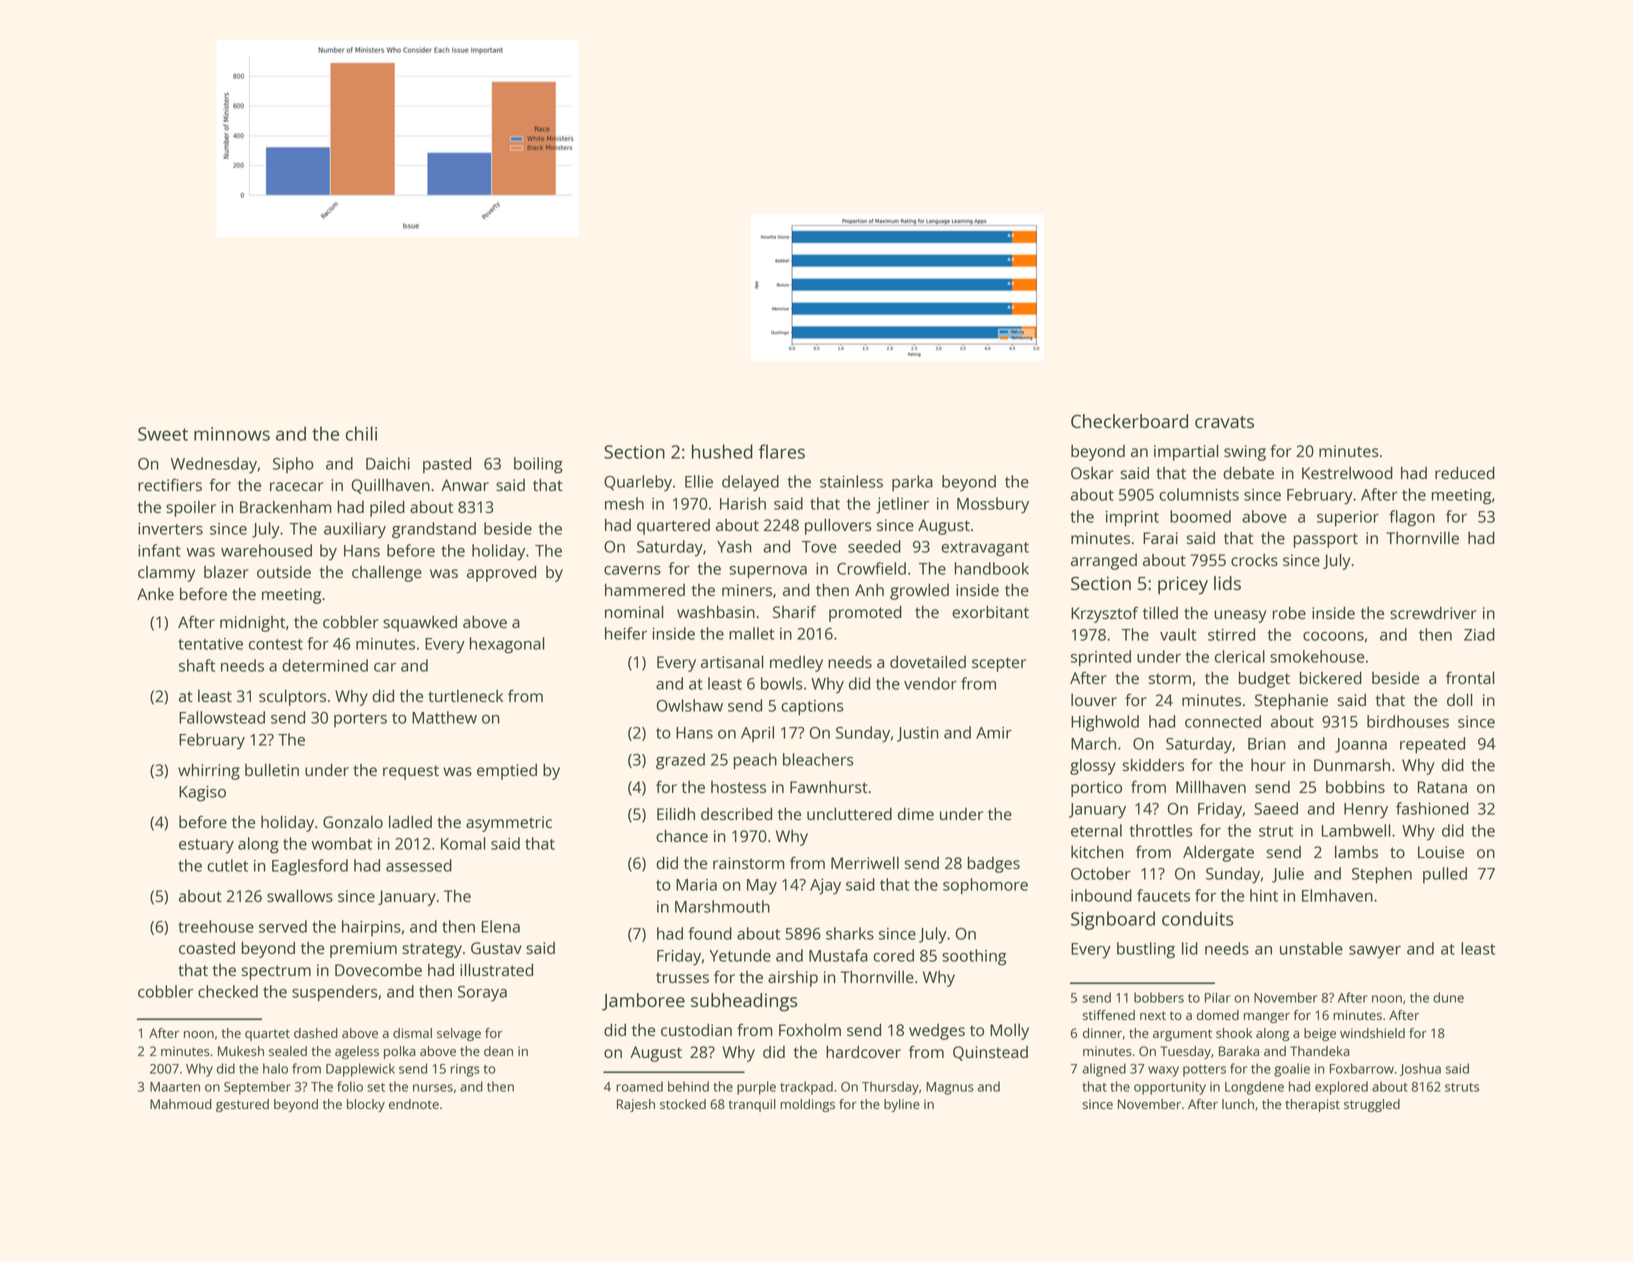 The height and width of the screenshot is (1262, 1633). I want to click on beige, so click(1320, 1034).
